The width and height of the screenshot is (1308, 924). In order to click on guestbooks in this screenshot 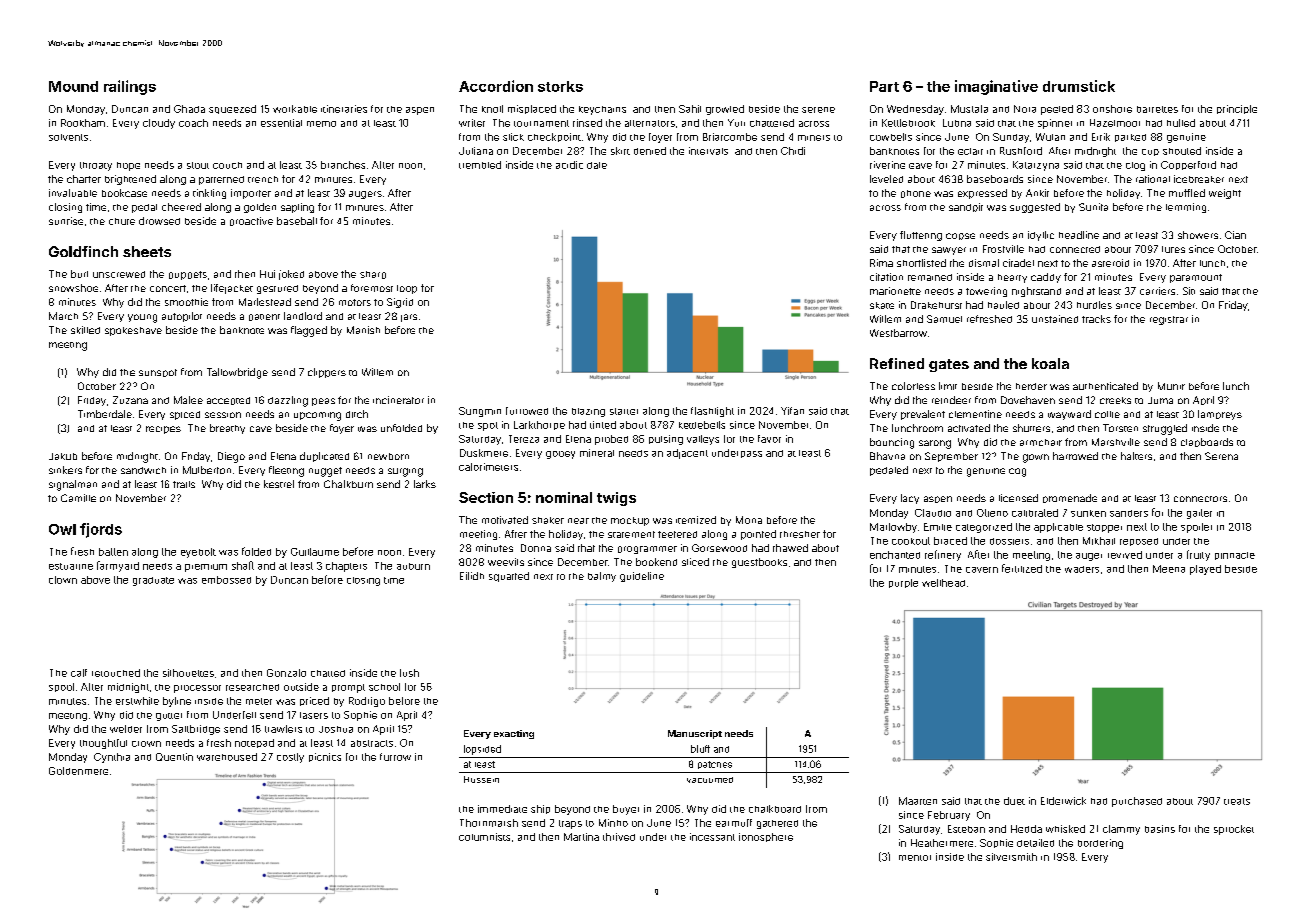, I will do `click(759, 563)`.
